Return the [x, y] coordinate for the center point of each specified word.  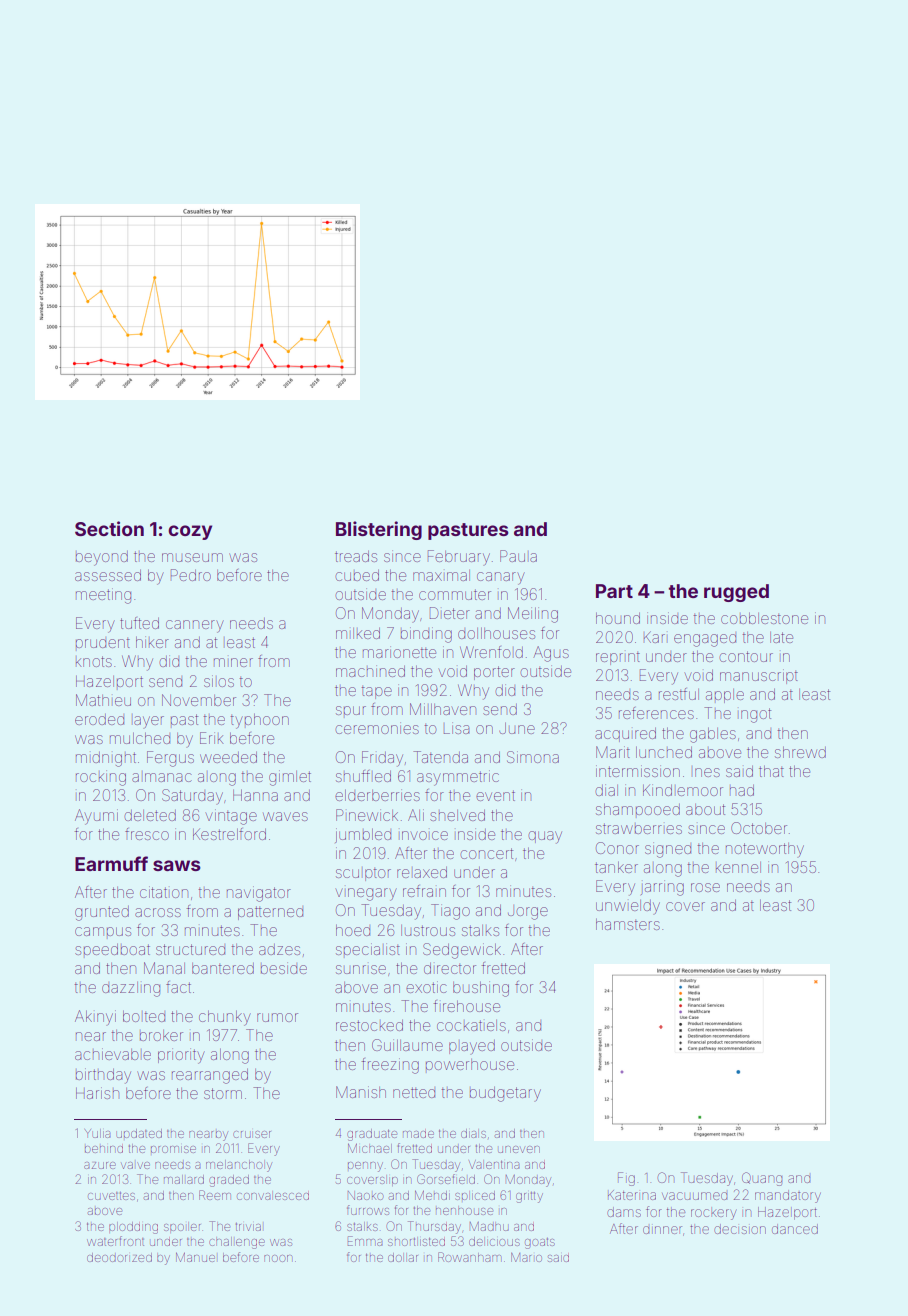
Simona [533, 757]
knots [94, 661]
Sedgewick [462, 951]
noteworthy [765, 850]
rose [705, 887]
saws [177, 865]
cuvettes [111, 1196]
